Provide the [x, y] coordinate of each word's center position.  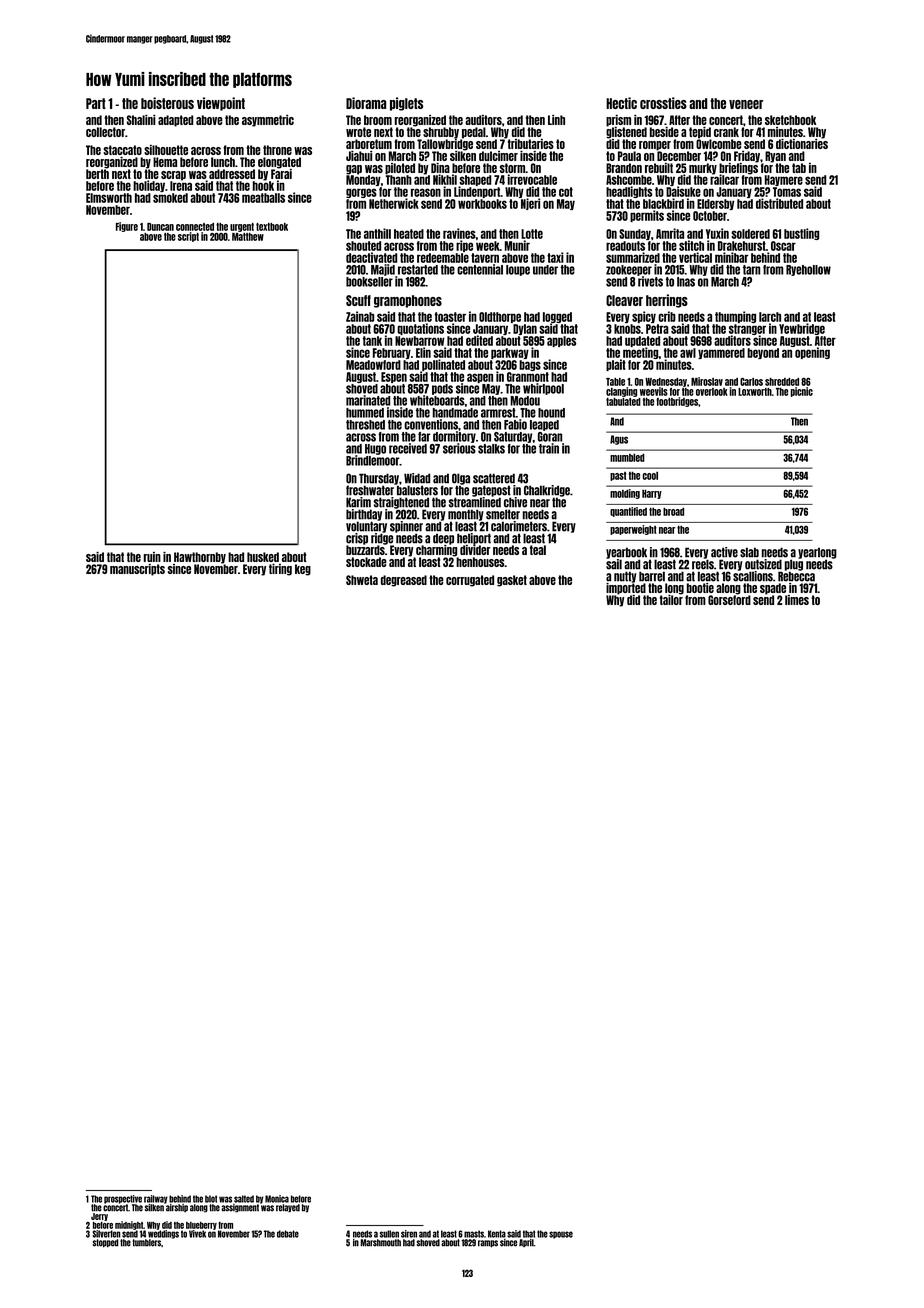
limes [797, 600]
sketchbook [790, 120]
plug [794, 565]
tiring [280, 570]
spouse [561, 1235]
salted [244, 1199]
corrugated [470, 581]
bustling [801, 234]
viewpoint [221, 104]
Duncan [160, 227]
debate [288, 1234]
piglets [406, 104]
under [545, 270]
